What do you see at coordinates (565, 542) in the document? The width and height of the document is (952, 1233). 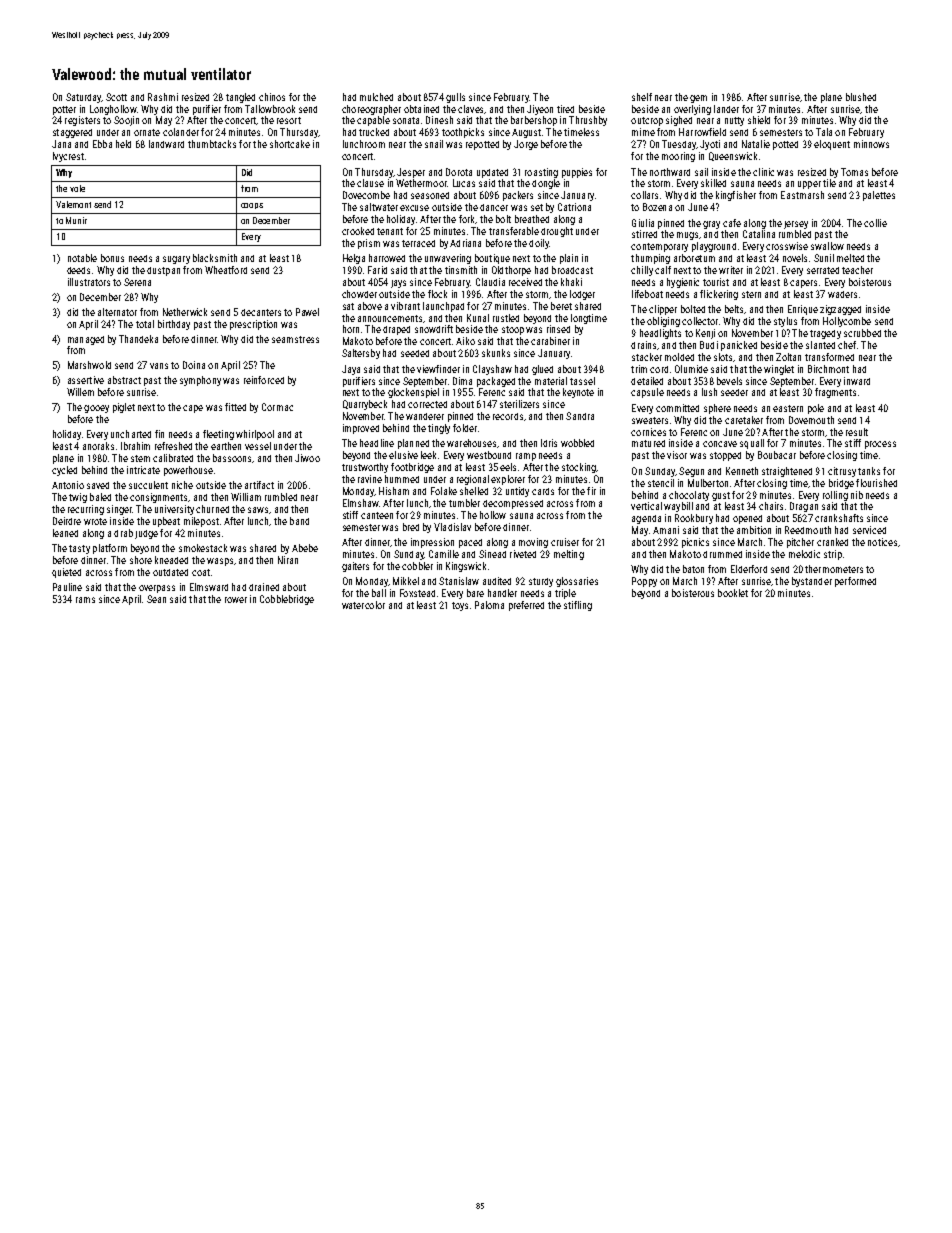 I see `cruiser` at bounding box center [565, 542].
